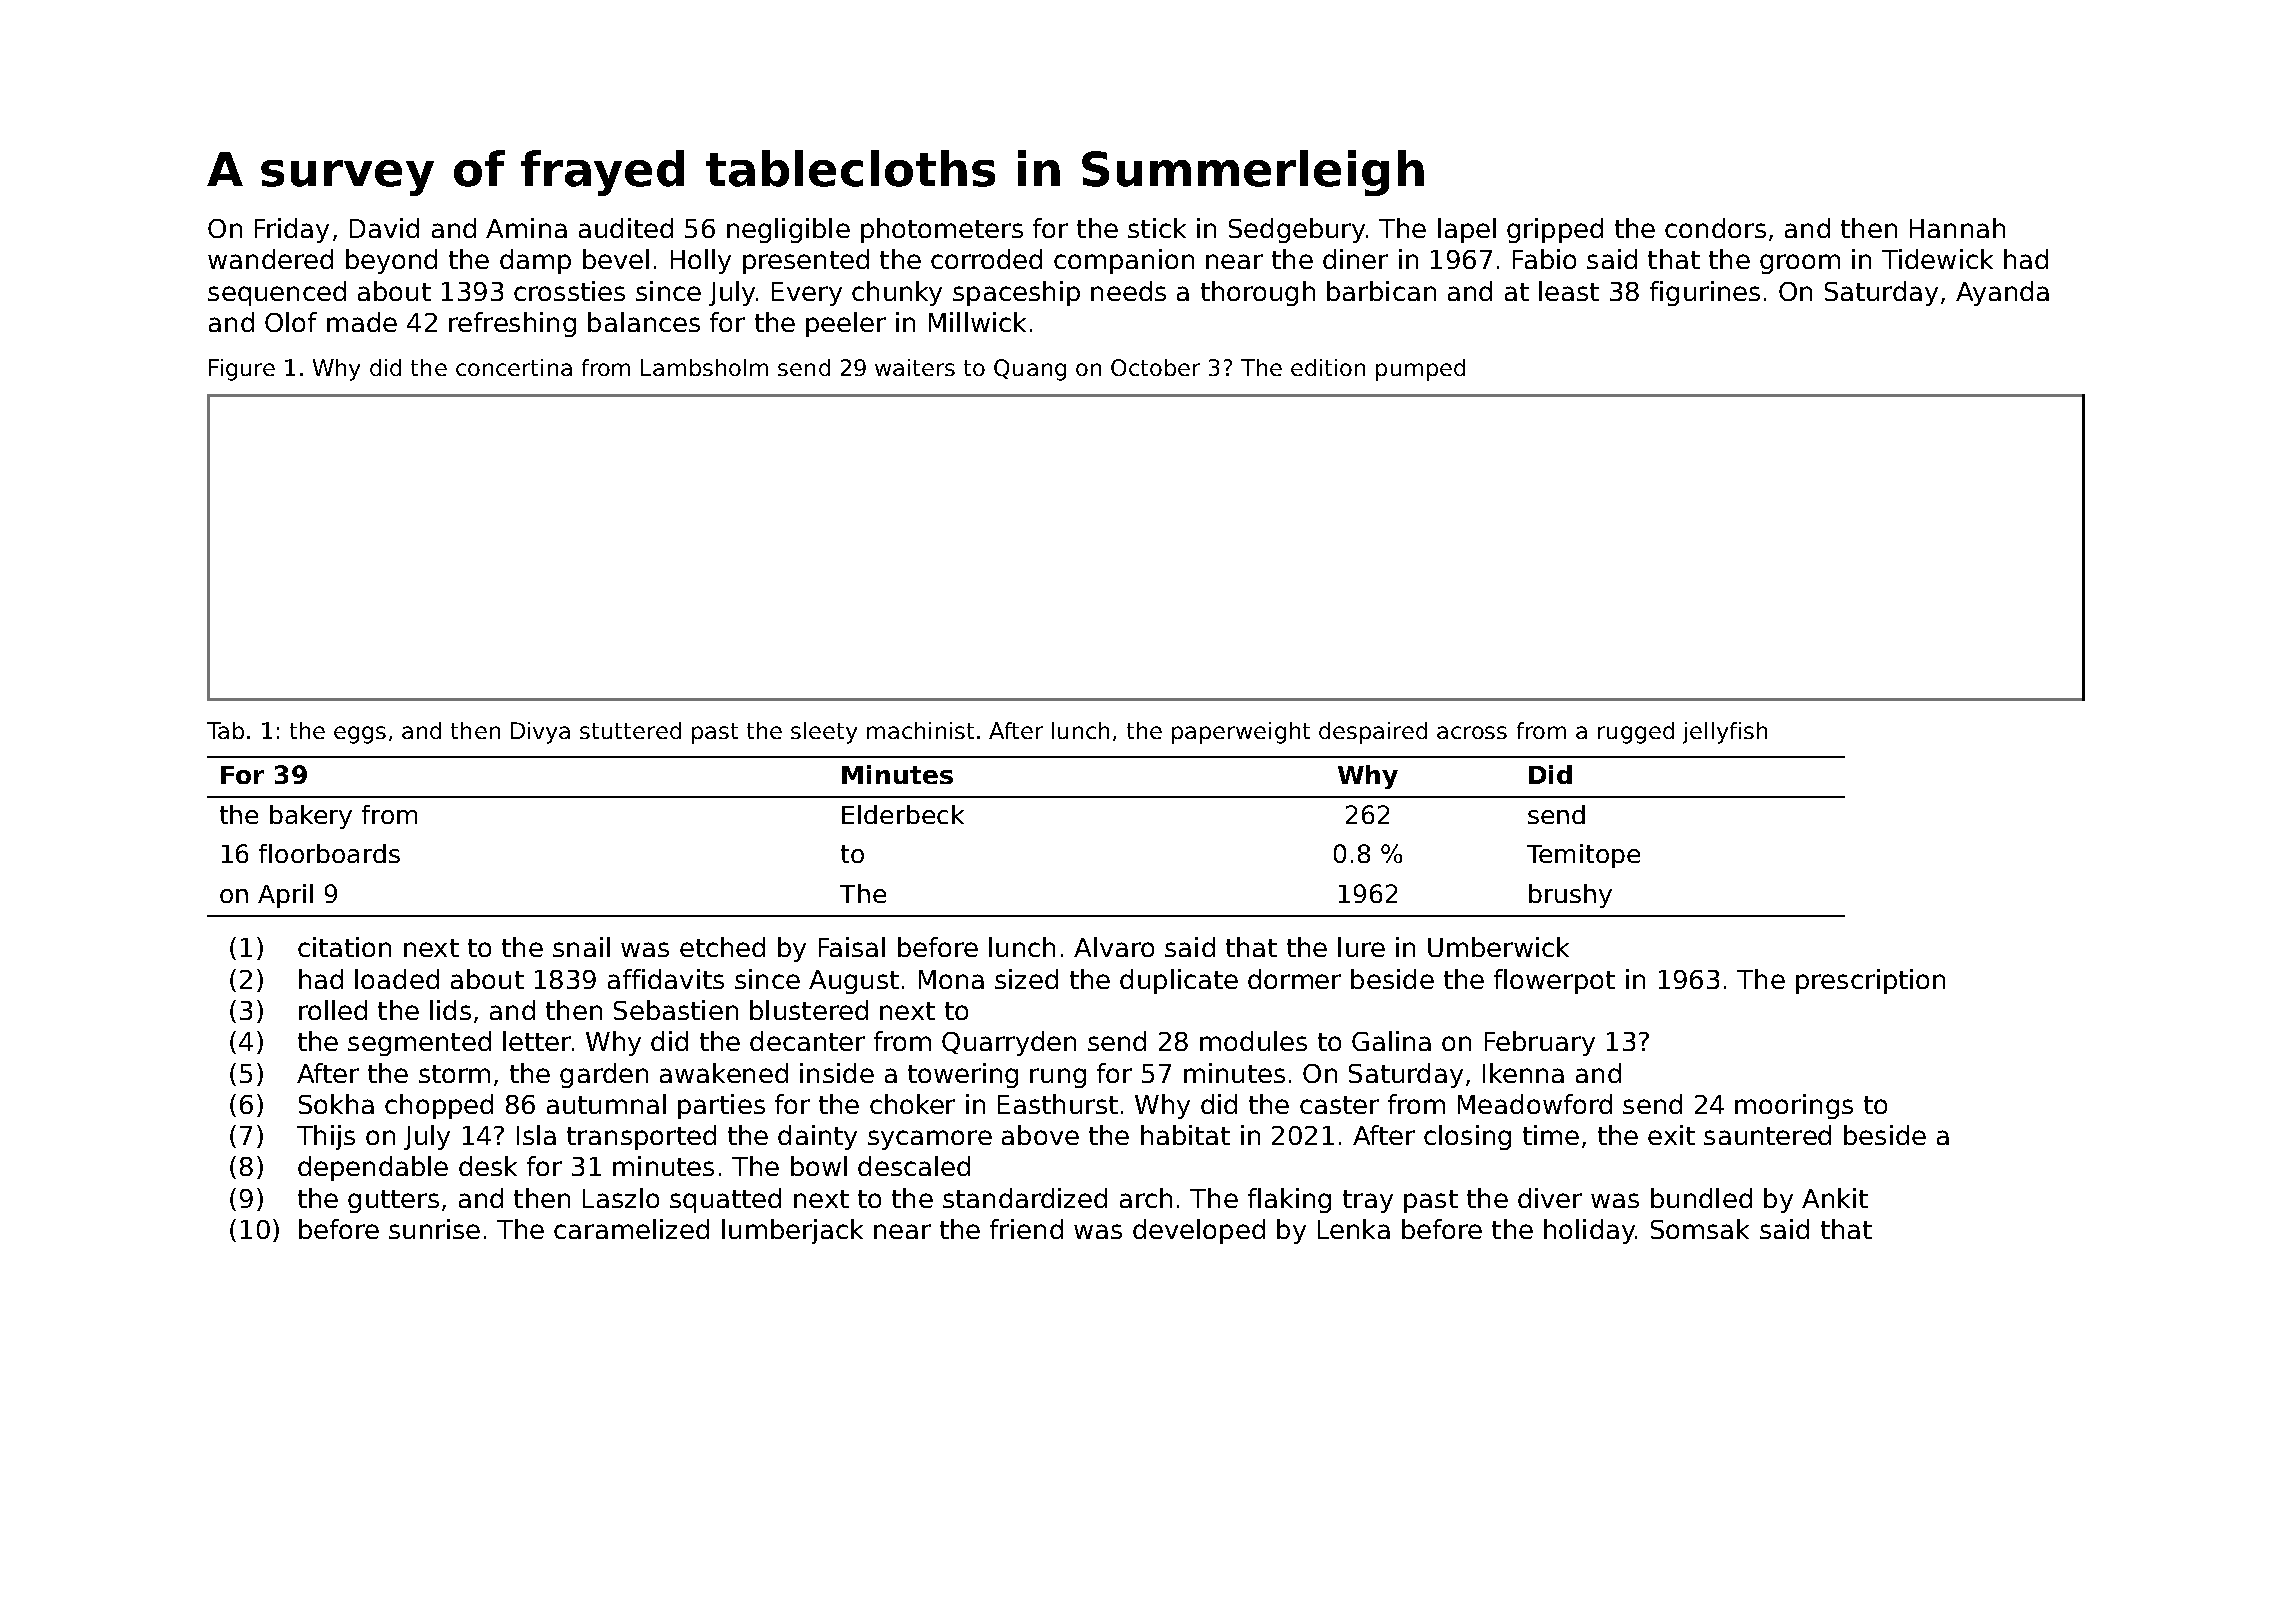  What do you see at coordinates (1030, 370) in the screenshot?
I see `Quang` at bounding box center [1030, 370].
